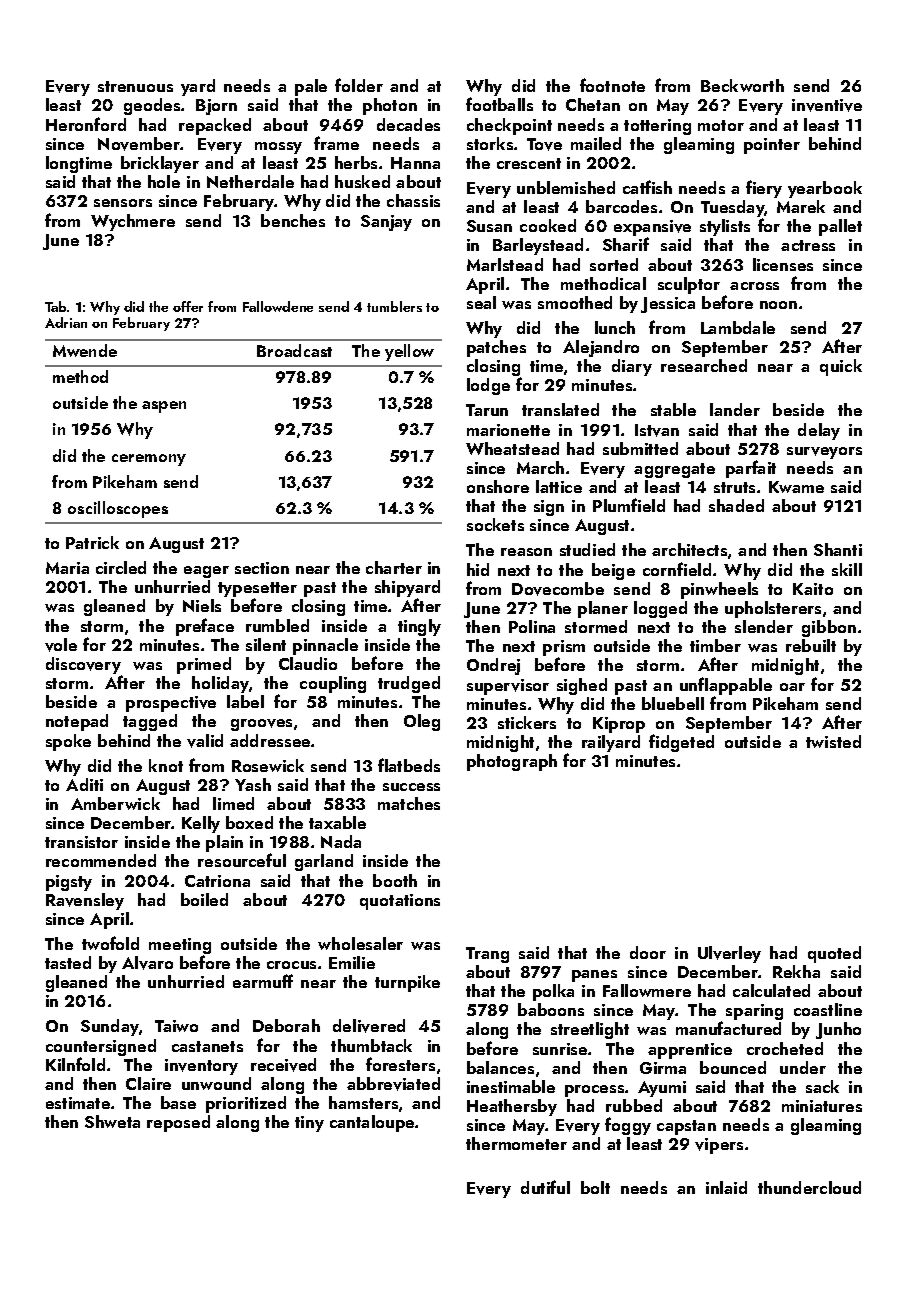  I want to click on lattice, so click(559, 486).
